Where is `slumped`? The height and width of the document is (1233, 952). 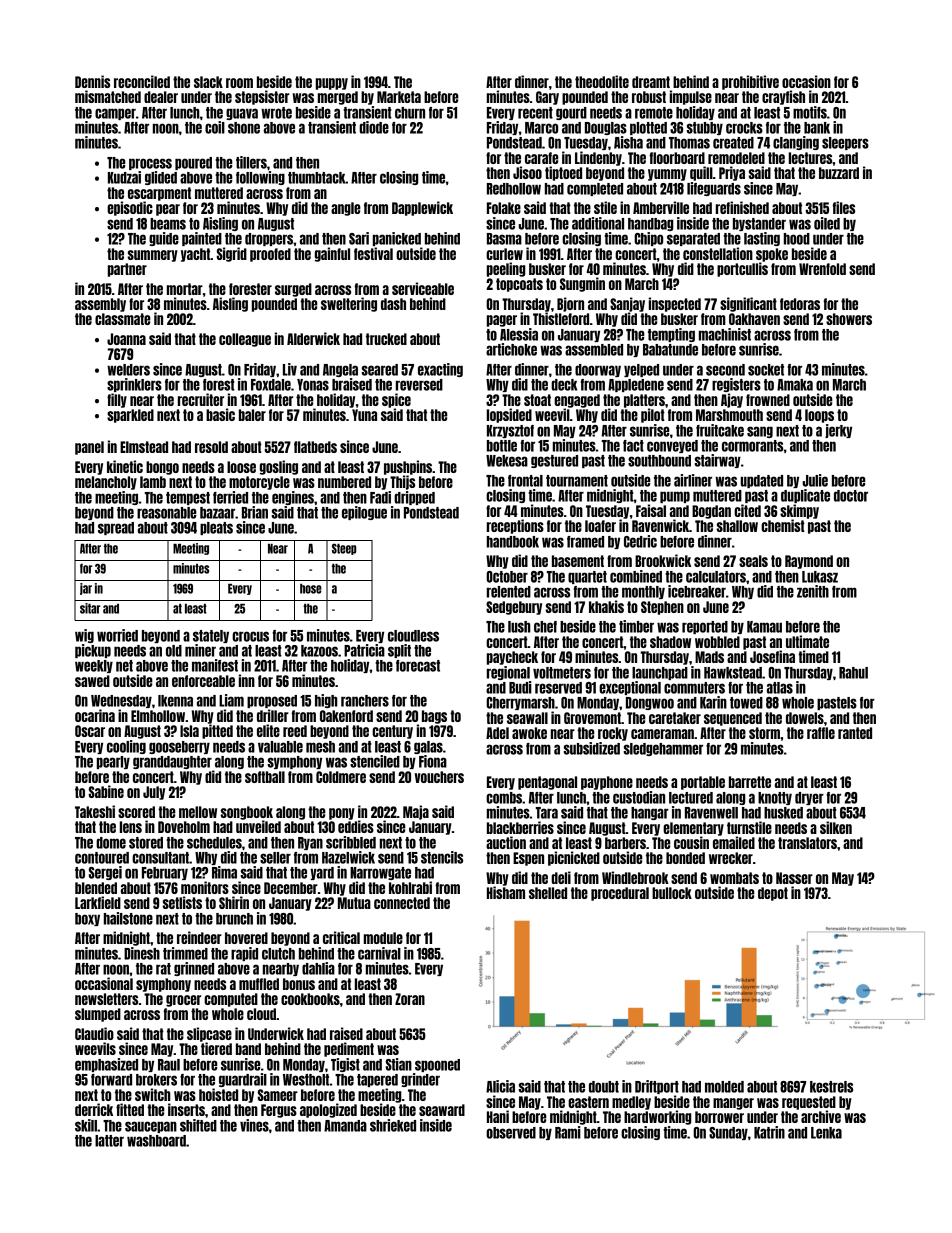 slumped is located at coordinates (98, 1015).
